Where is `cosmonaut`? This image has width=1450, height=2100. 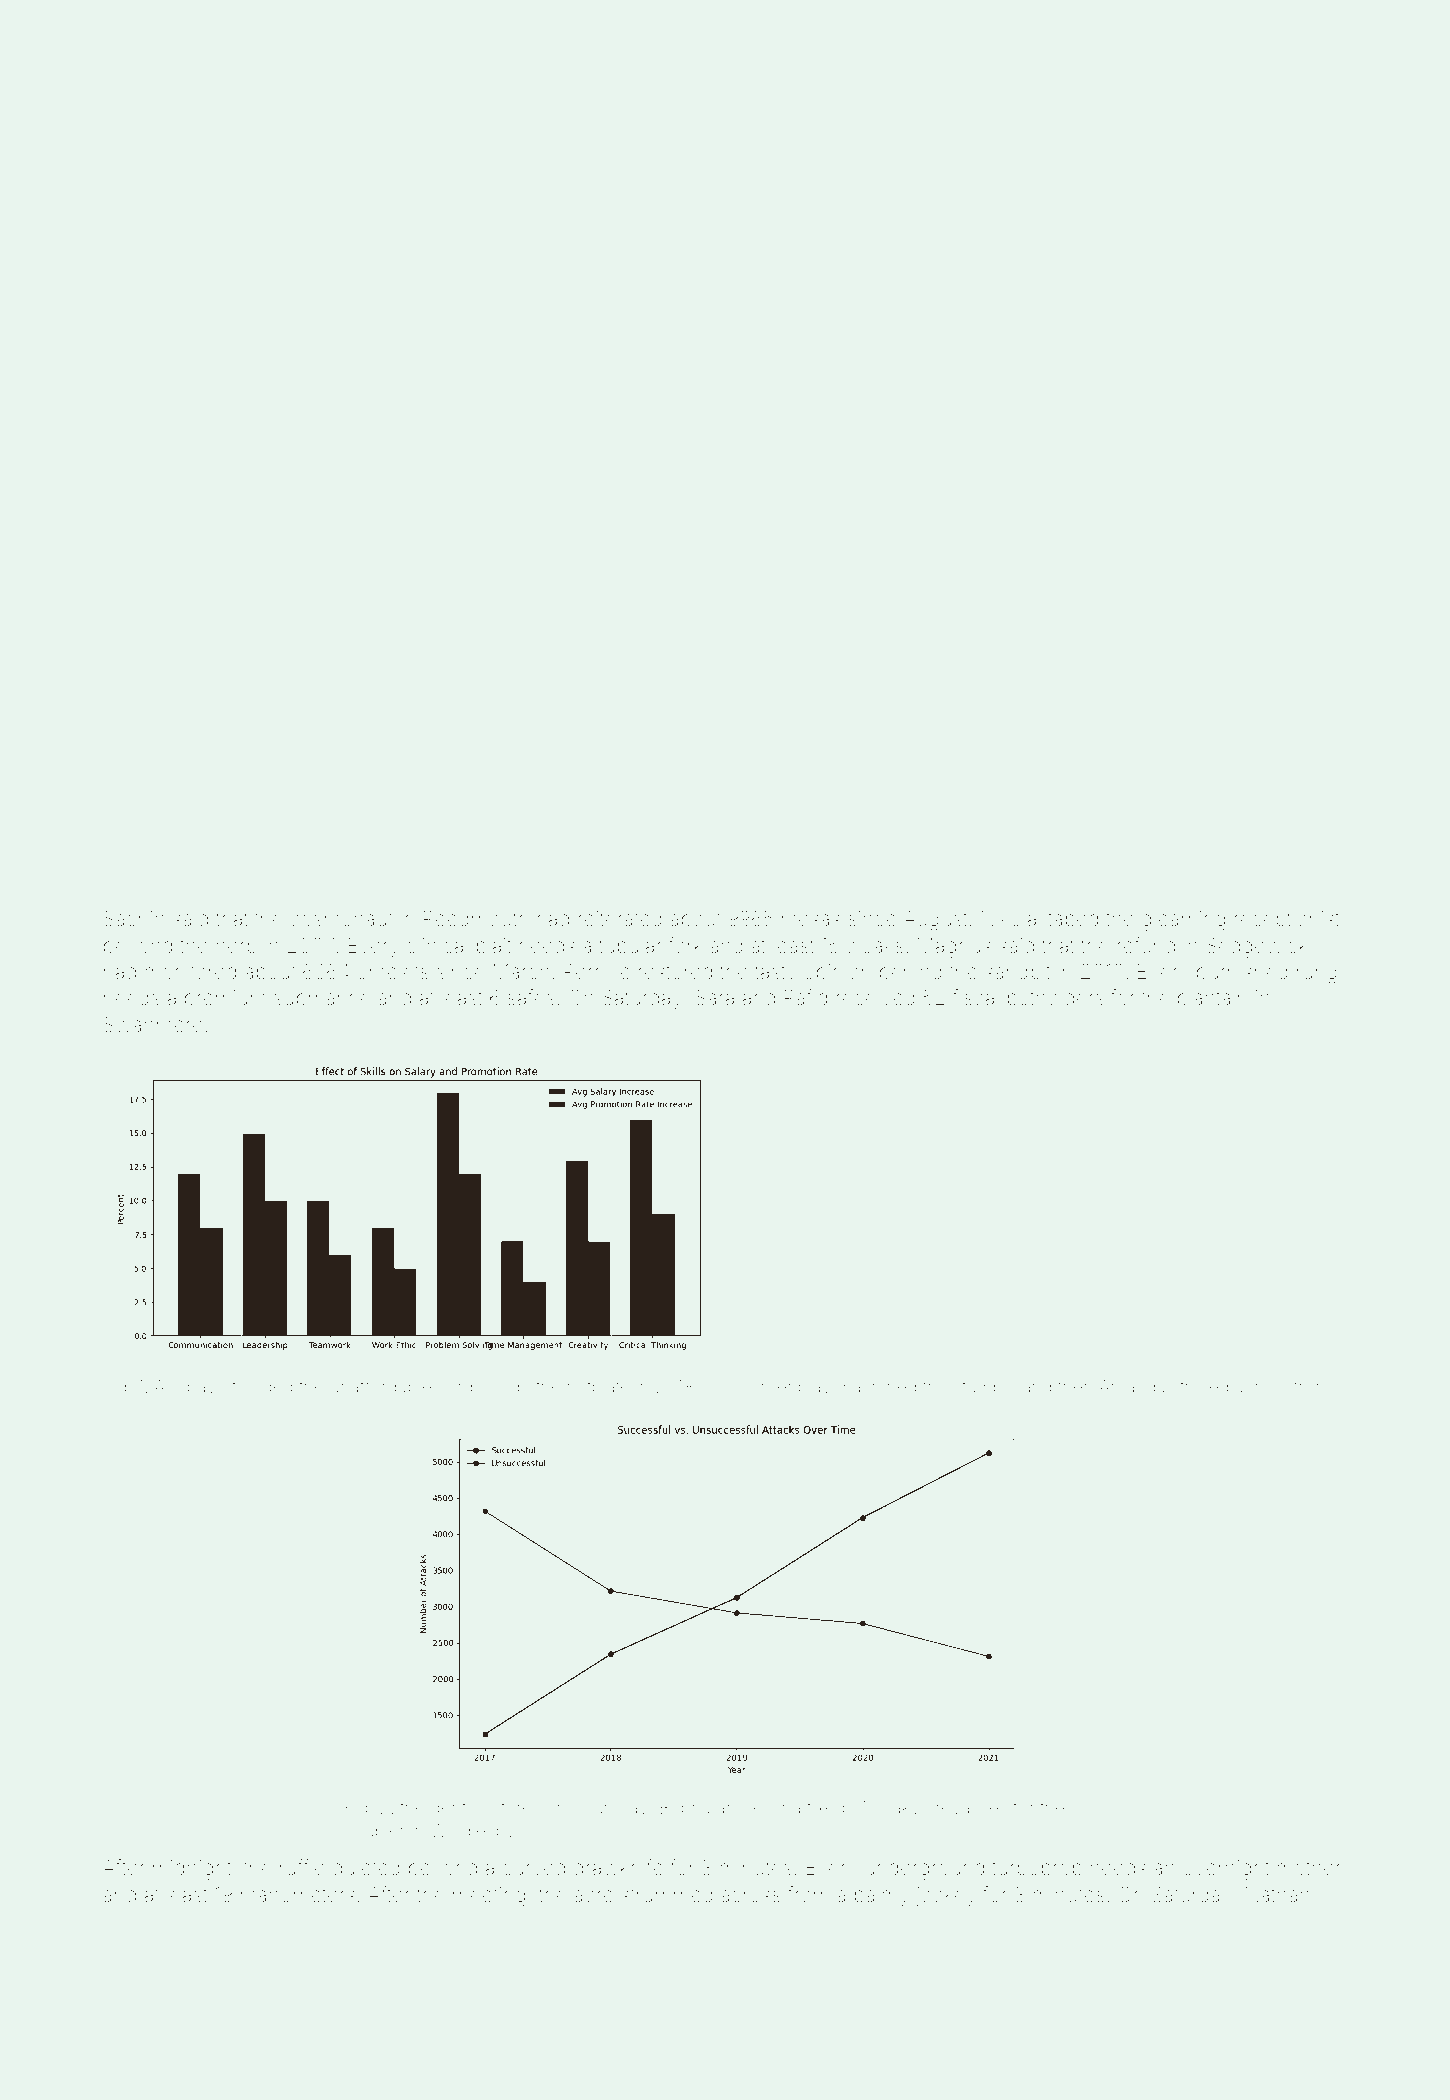 cosmonaut is located at coordinates (341, 919).
